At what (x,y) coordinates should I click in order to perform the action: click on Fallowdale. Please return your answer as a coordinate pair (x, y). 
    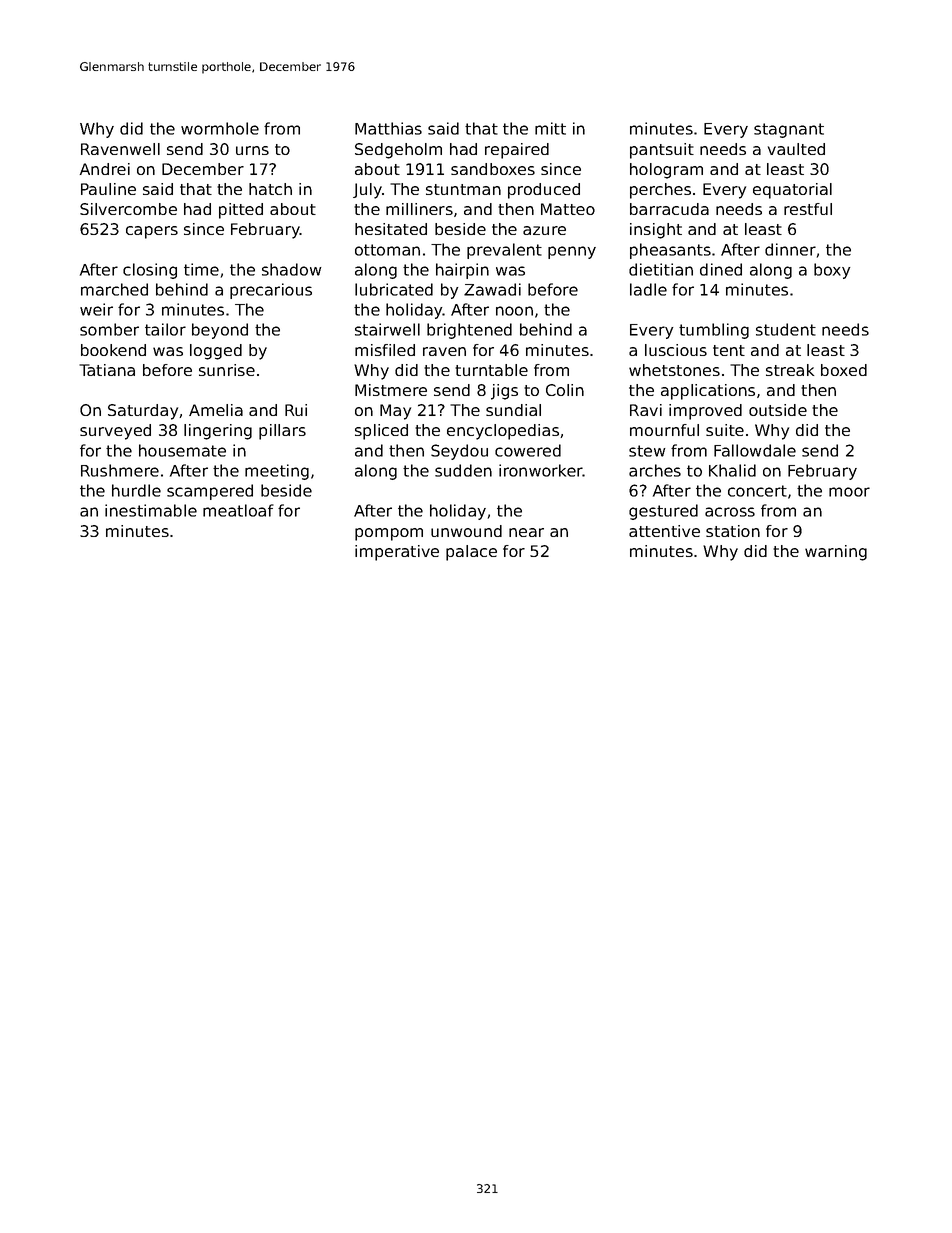
    Looking at the image, I should click on (755, 450).
